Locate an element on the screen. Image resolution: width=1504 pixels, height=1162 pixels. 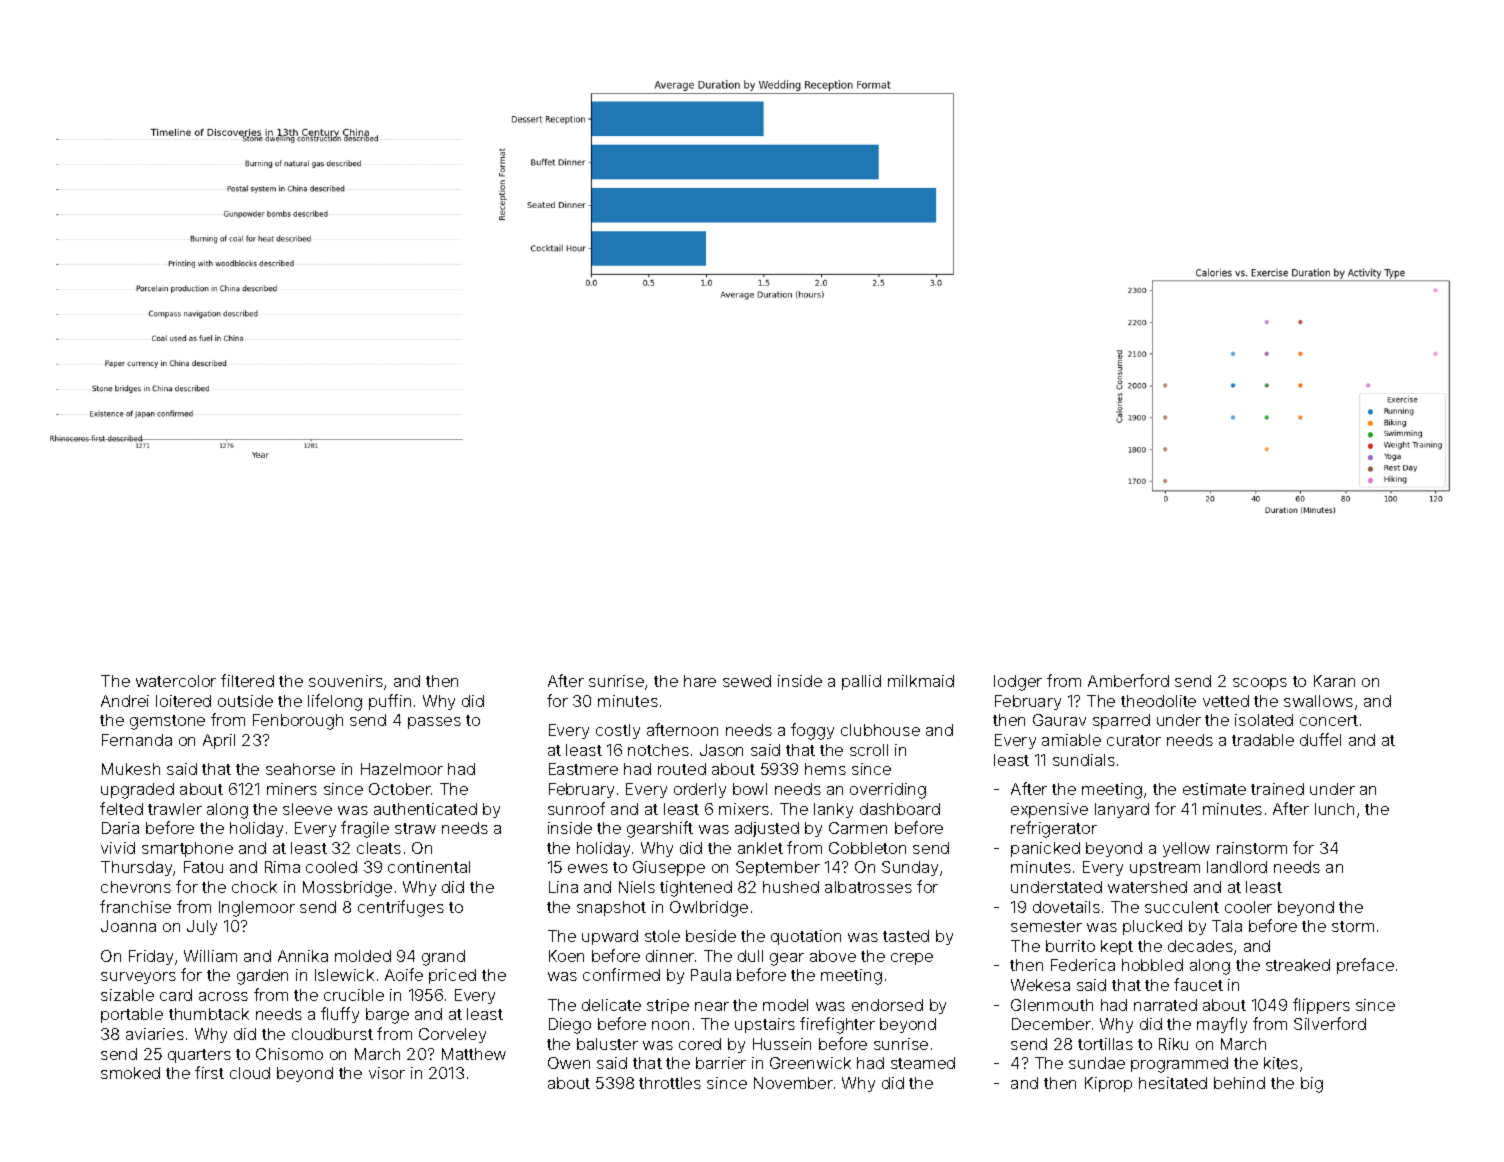
Andrei is located at coordinates (125, 701).
